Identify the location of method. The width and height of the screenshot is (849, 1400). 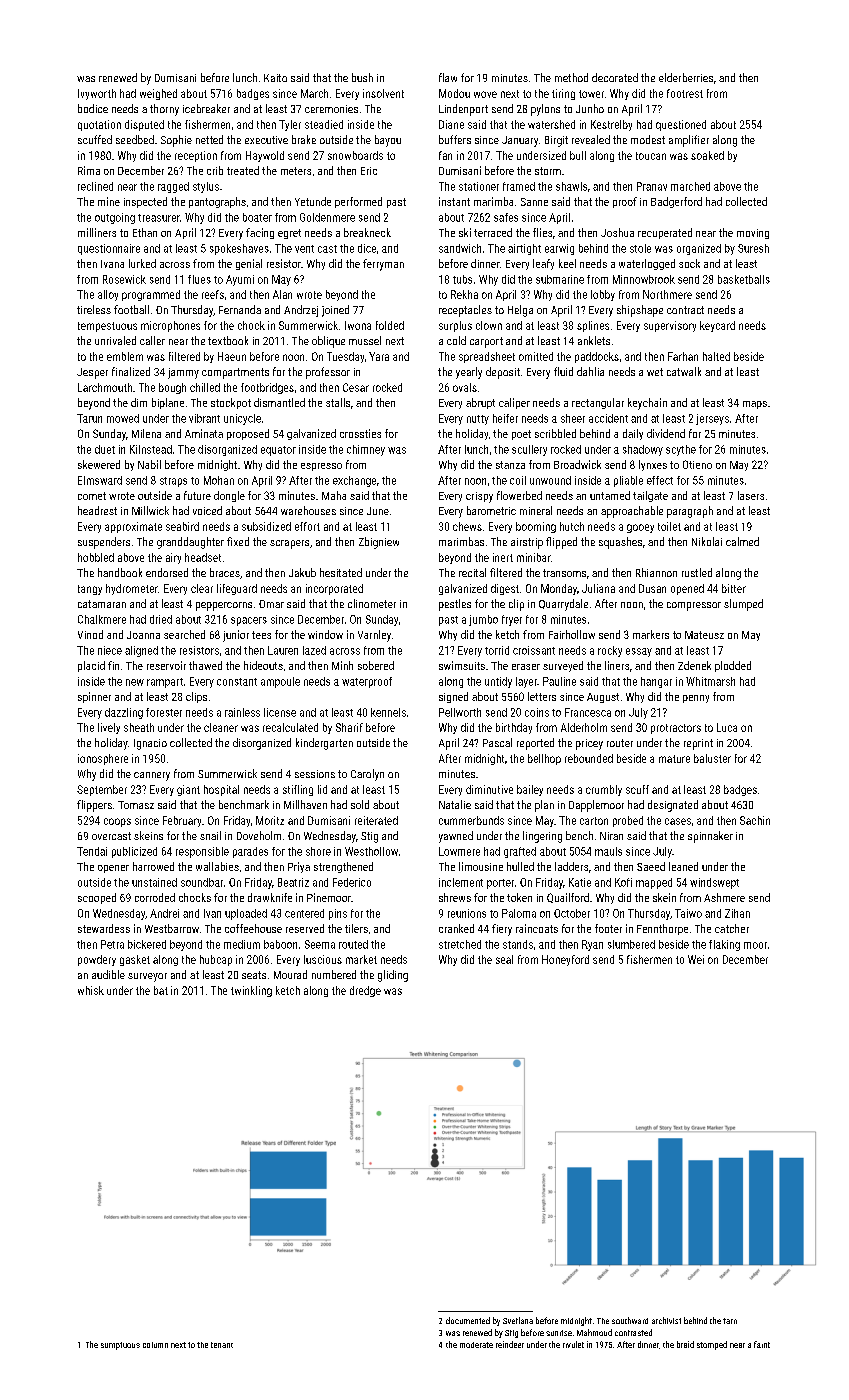
(571, 77).
